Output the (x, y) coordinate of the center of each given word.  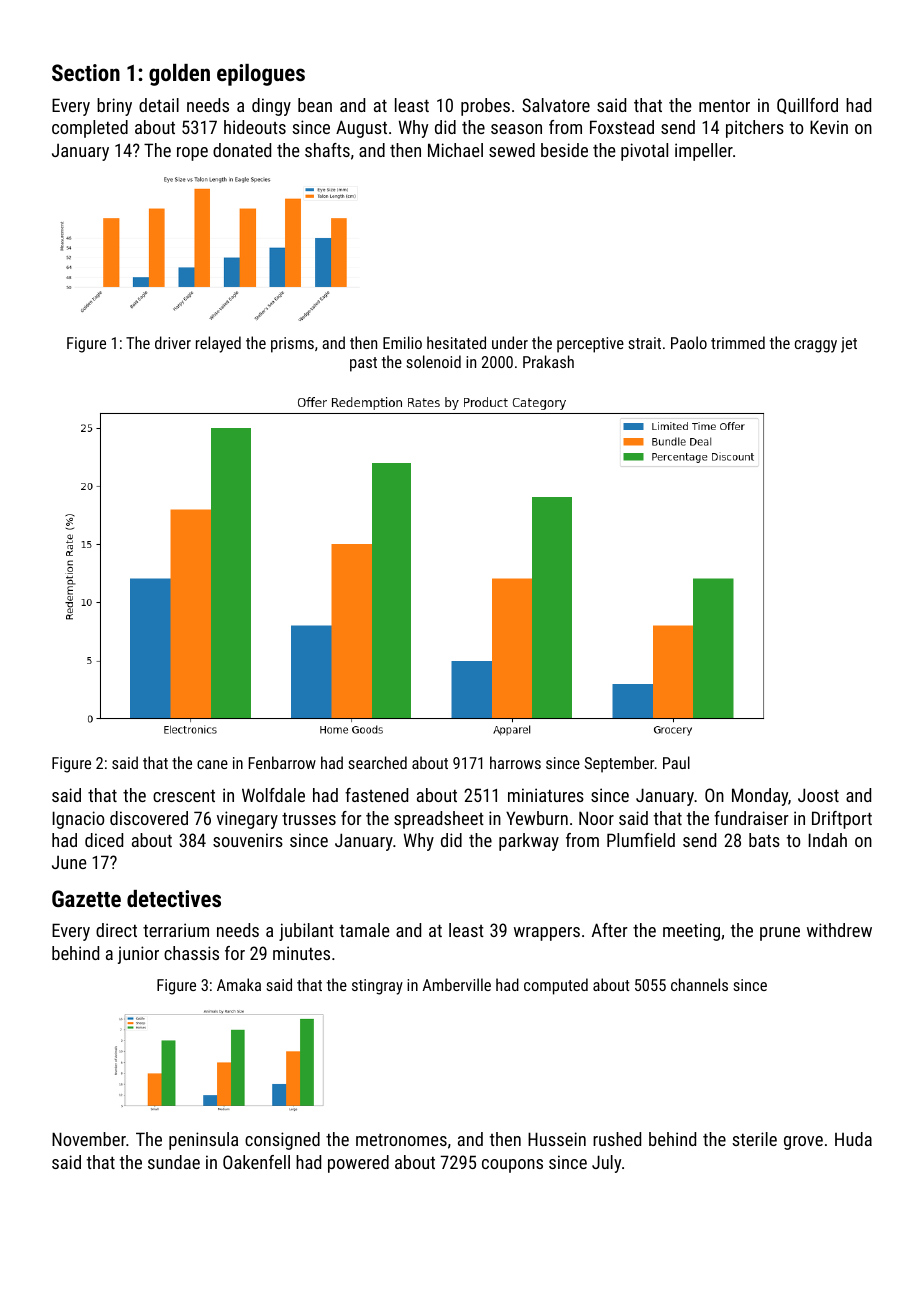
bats (764, 840)
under (510, 342)
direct (116, 930)
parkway (529, 842)
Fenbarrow (282, 762)
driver (173, 342)
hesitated (456, 342)
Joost (818, 795)
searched (377, 762)
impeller (704, 152)
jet (849, 345)
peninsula (203, 1141)
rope (192, 154)
